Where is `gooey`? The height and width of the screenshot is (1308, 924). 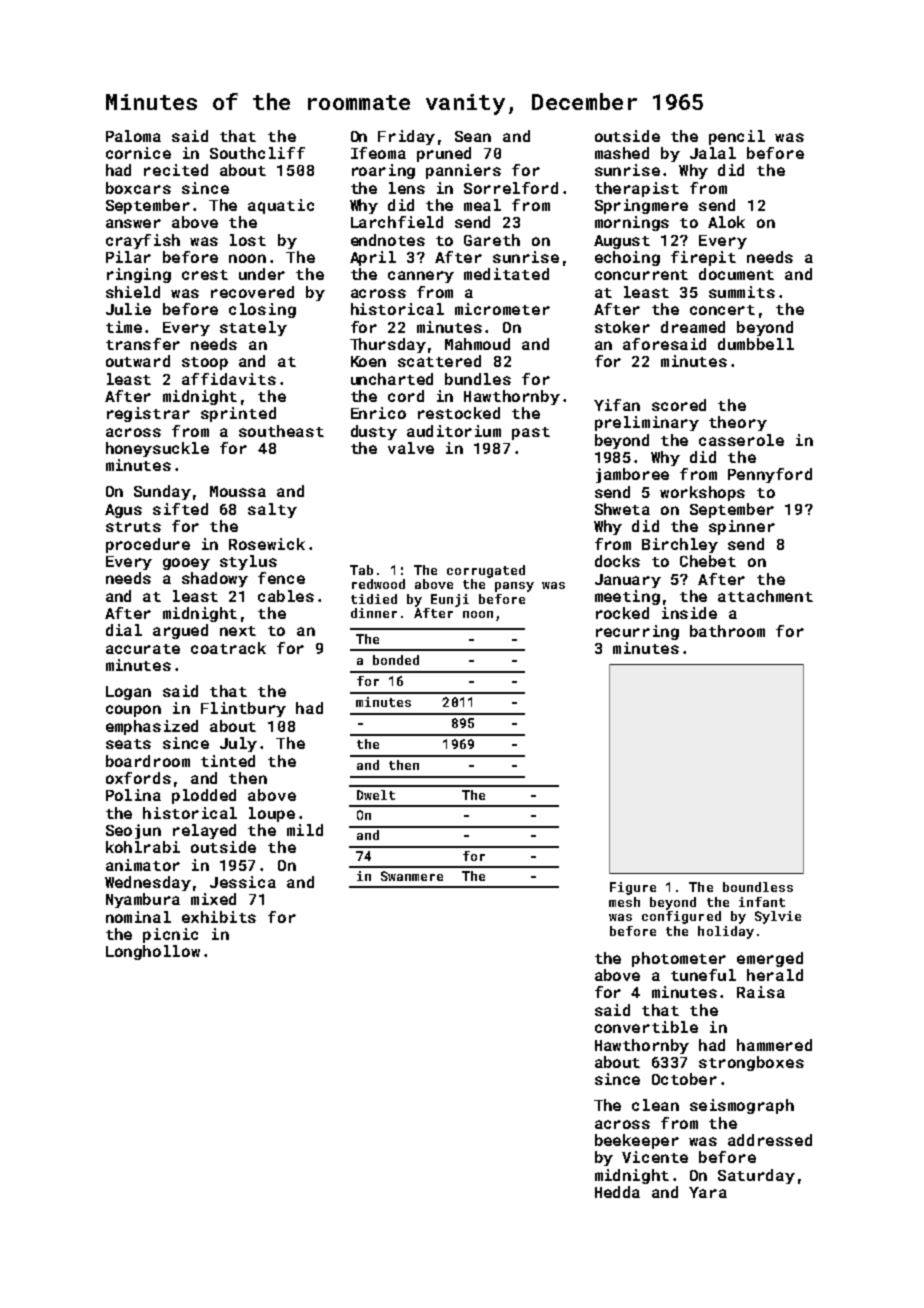 gooey is located at coordinates (186, 564).
